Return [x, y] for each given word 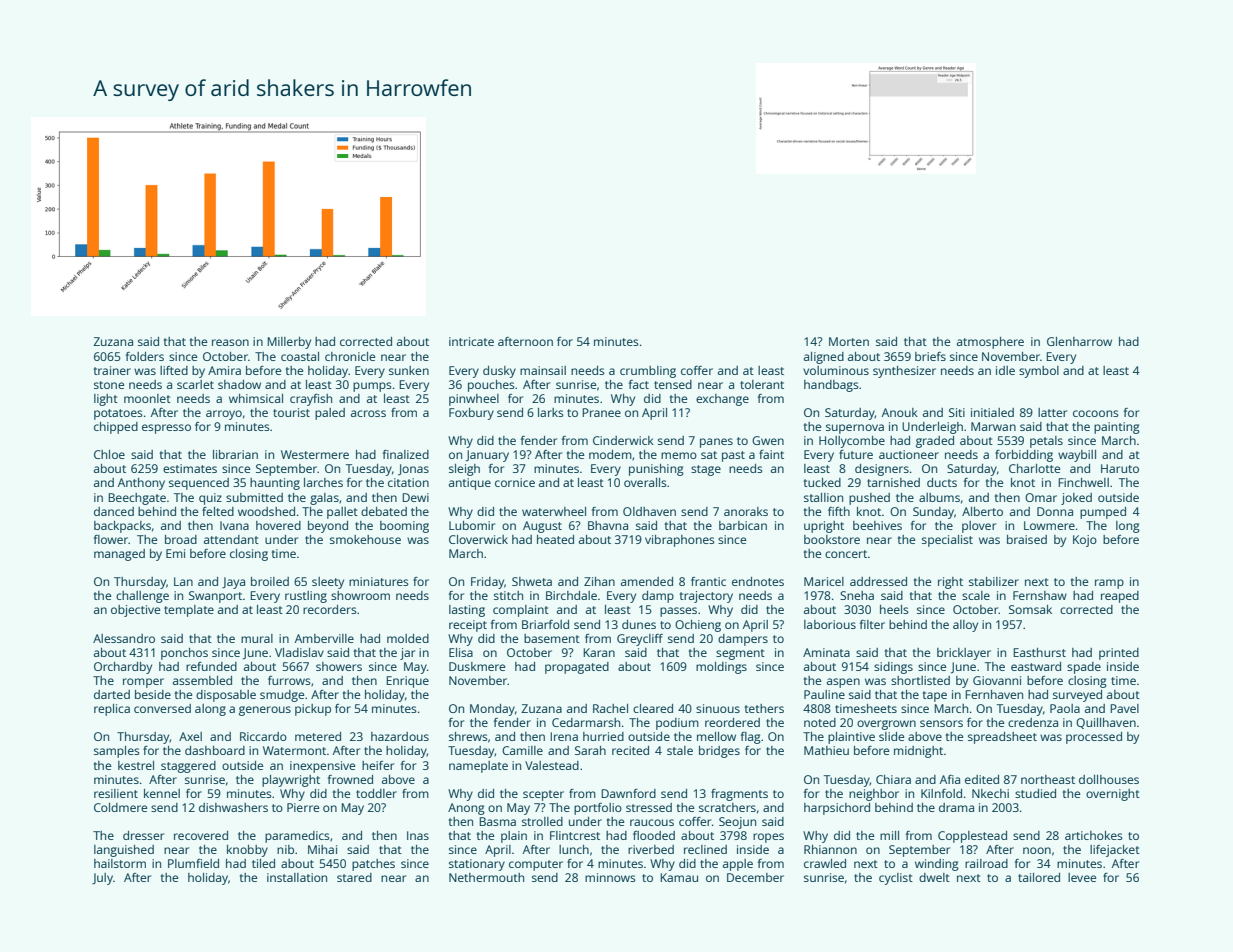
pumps [372, 387]
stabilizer [994, 581]
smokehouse [365, 539]
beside [153, 694]
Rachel [610, 708]
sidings [893, 668]
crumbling [648, 372]
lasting [467, 611]
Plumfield [193, 863]
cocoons [1096, 413]
